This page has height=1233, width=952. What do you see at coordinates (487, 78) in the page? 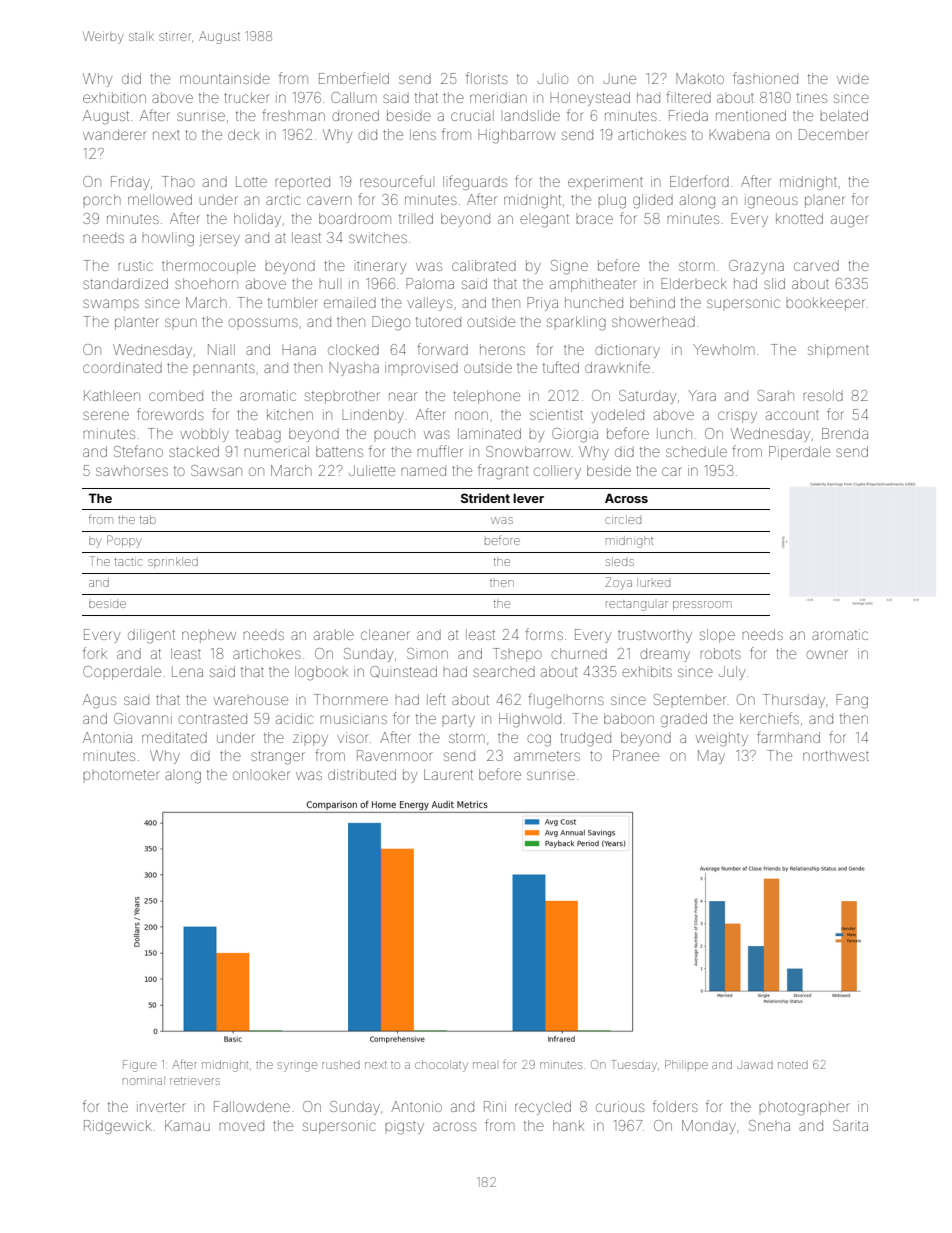
I see `florists` at bounding box center [487, 78].
